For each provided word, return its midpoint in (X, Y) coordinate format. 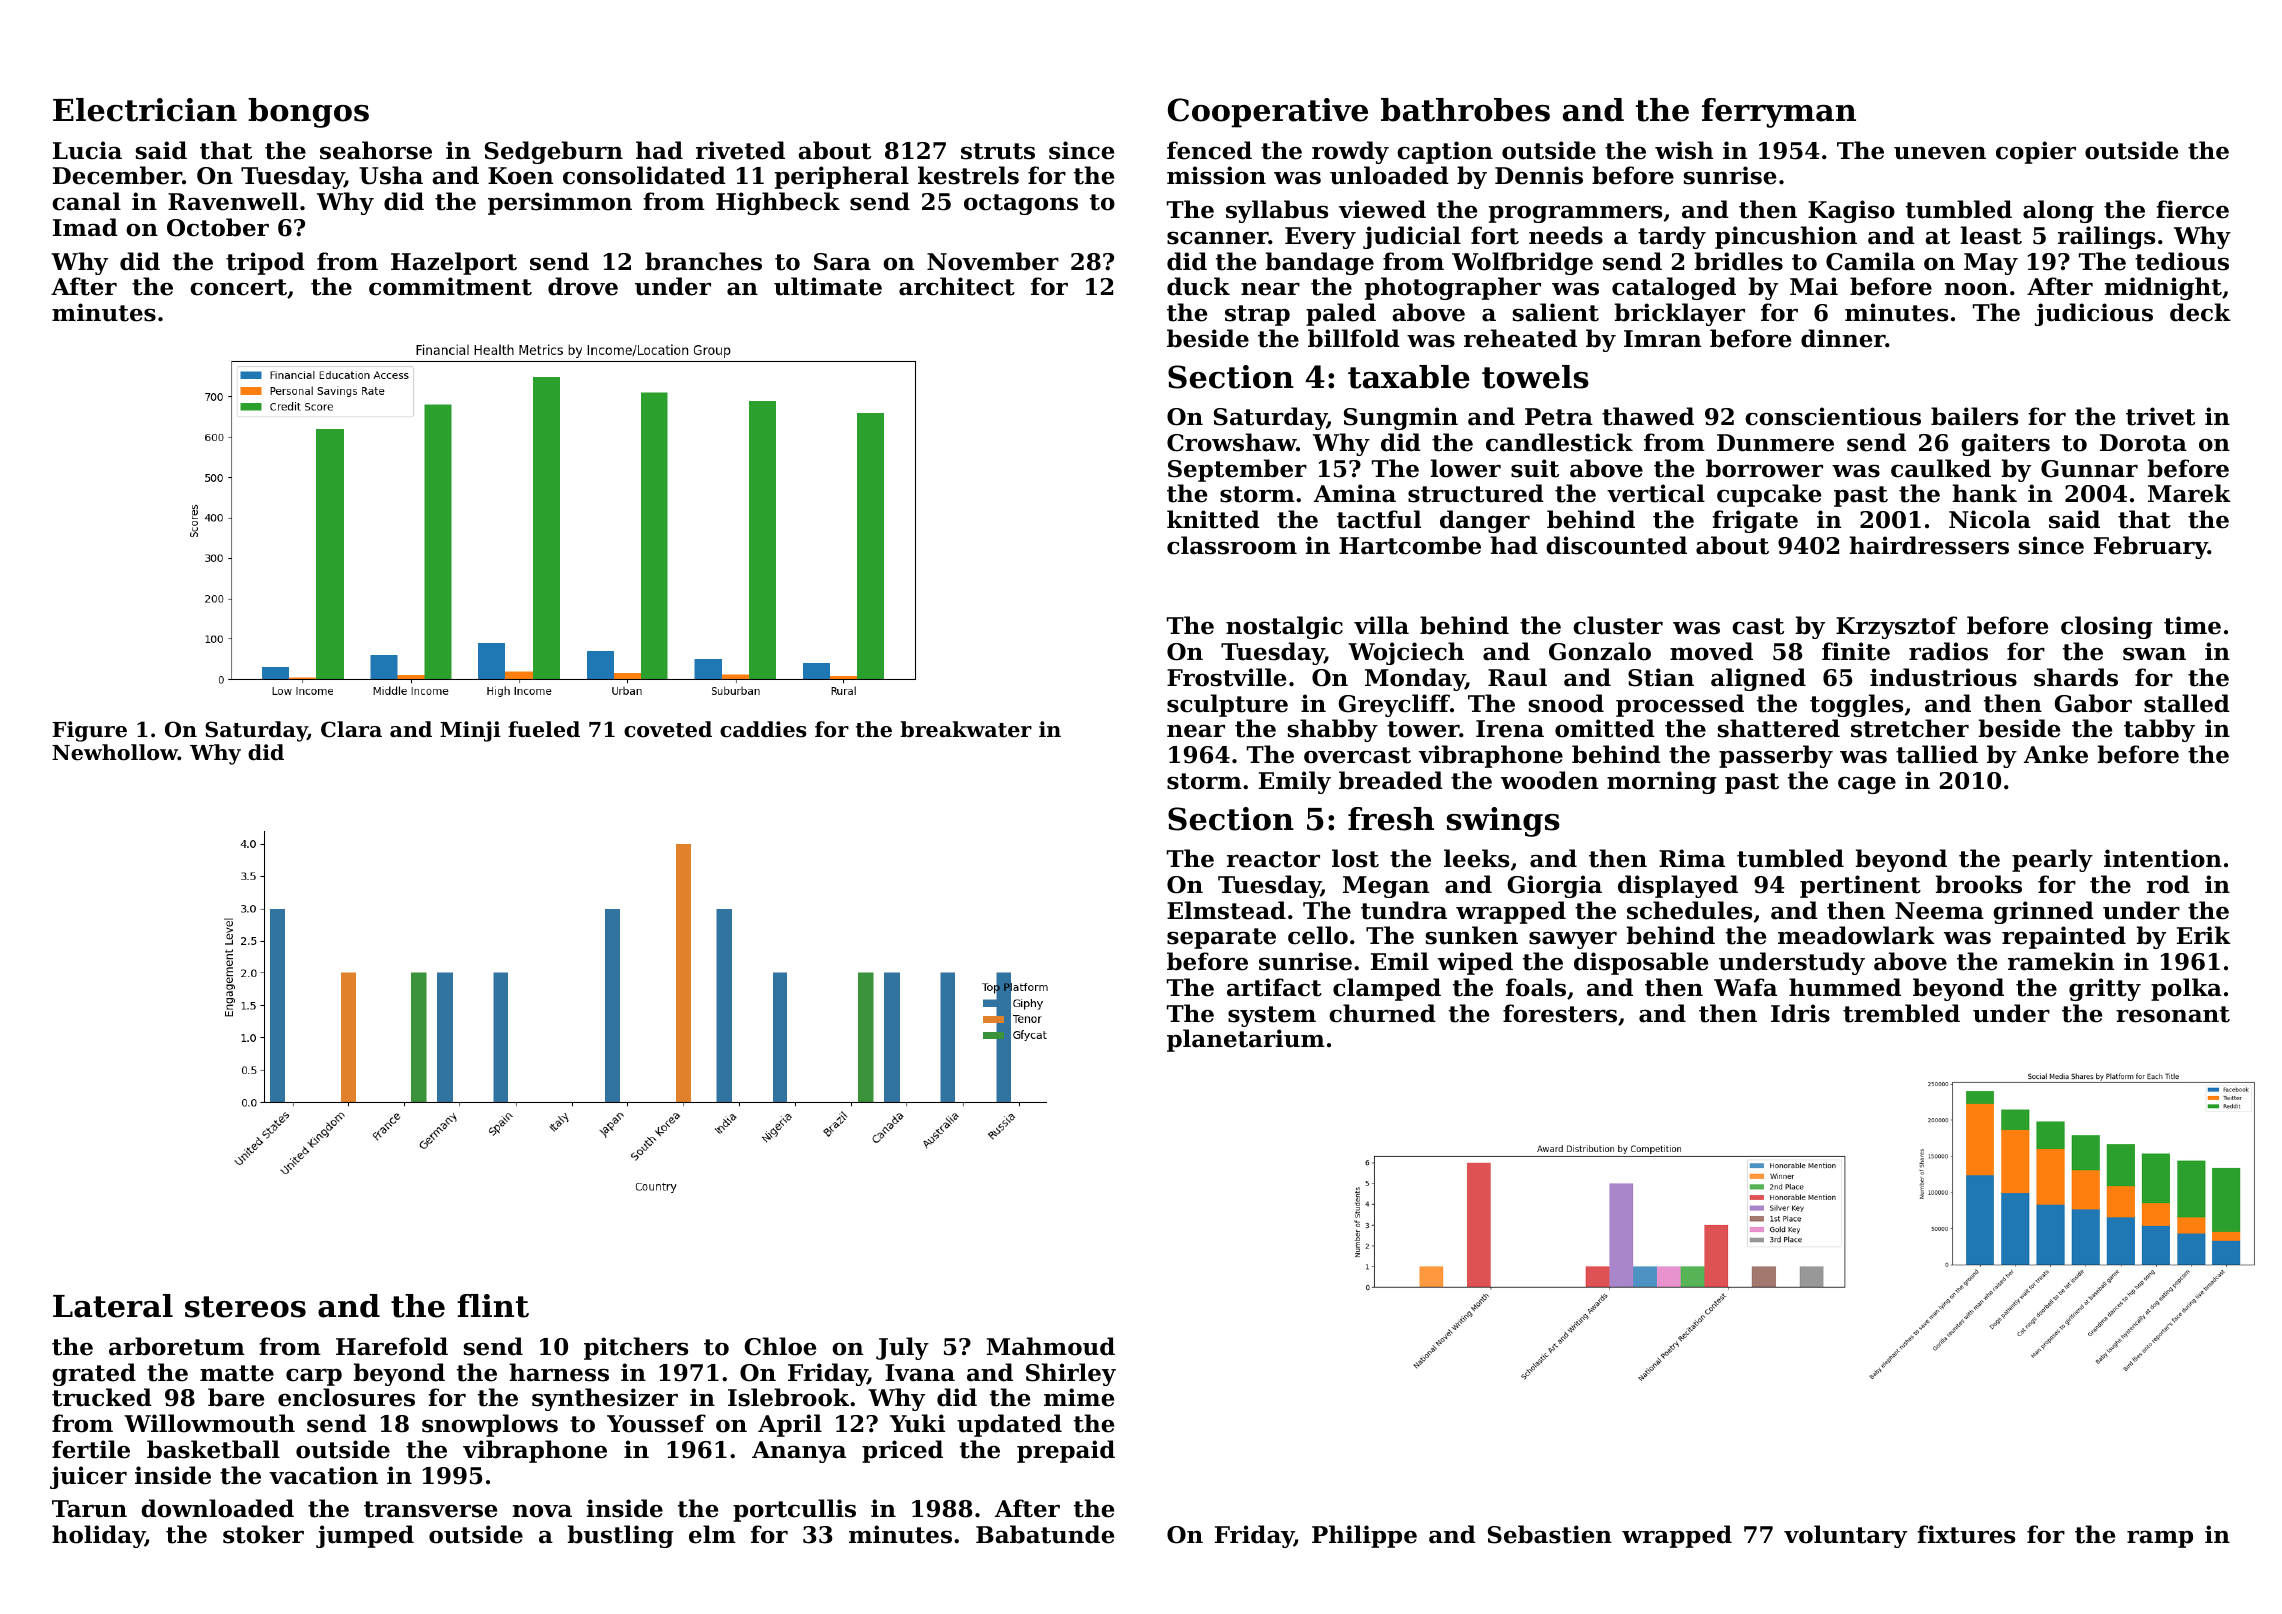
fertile (91, 1449)
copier (2036, 152)
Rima (1692, 858)
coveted (668, 729)
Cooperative (1268, 113)
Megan (1386, 887)
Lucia (87, 150)
